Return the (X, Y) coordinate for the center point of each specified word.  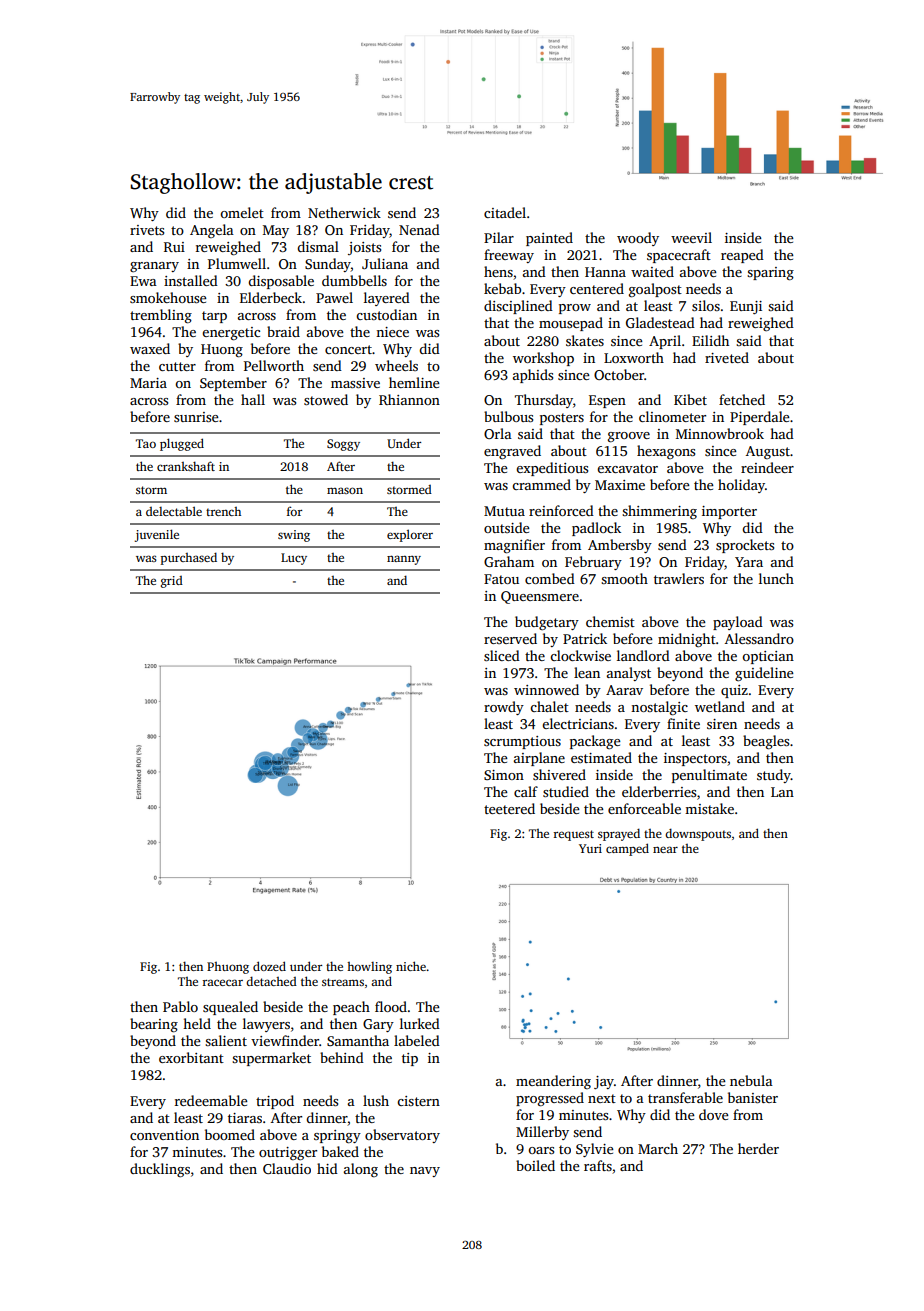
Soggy (343, 445)
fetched (742, 399)
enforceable (644, 808)
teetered (509, 808)
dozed (269, 966)
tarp (214, 317)
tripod (275, 1102)
